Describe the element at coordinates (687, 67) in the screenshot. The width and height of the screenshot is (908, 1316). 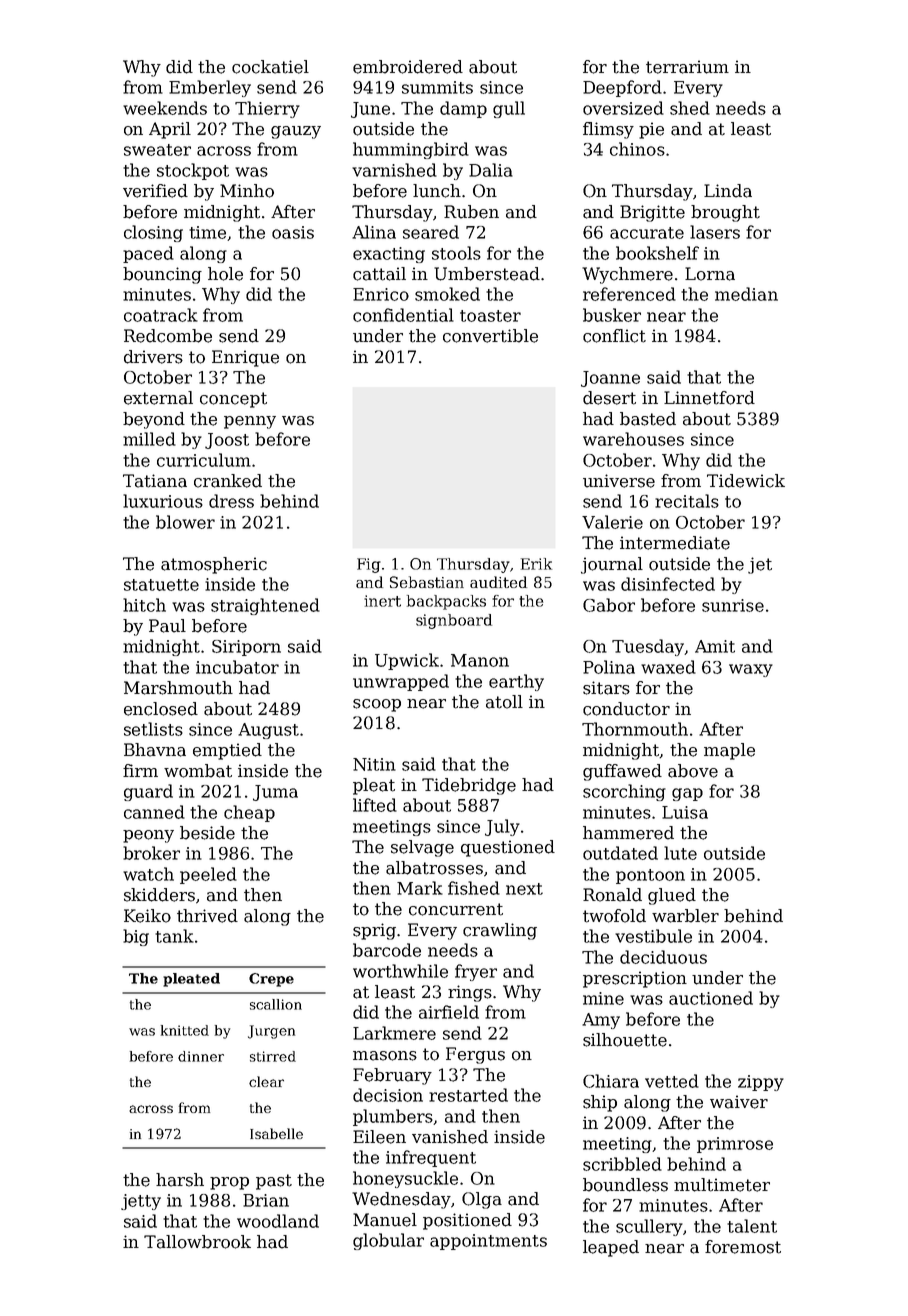
I see `terrarium` at that location.
